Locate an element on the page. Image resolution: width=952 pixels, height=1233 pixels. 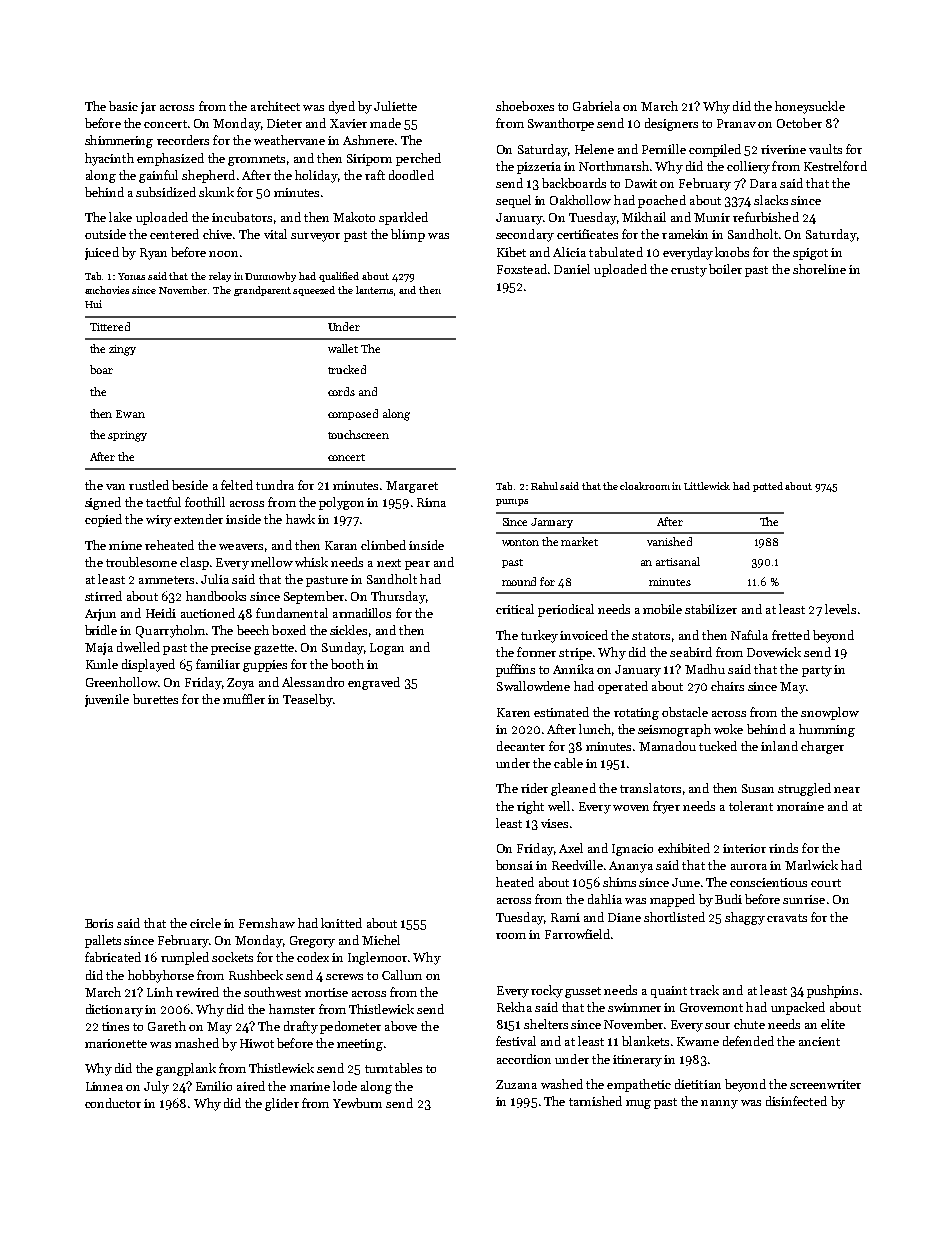
bonsai is located at coordinates (514, 865).
